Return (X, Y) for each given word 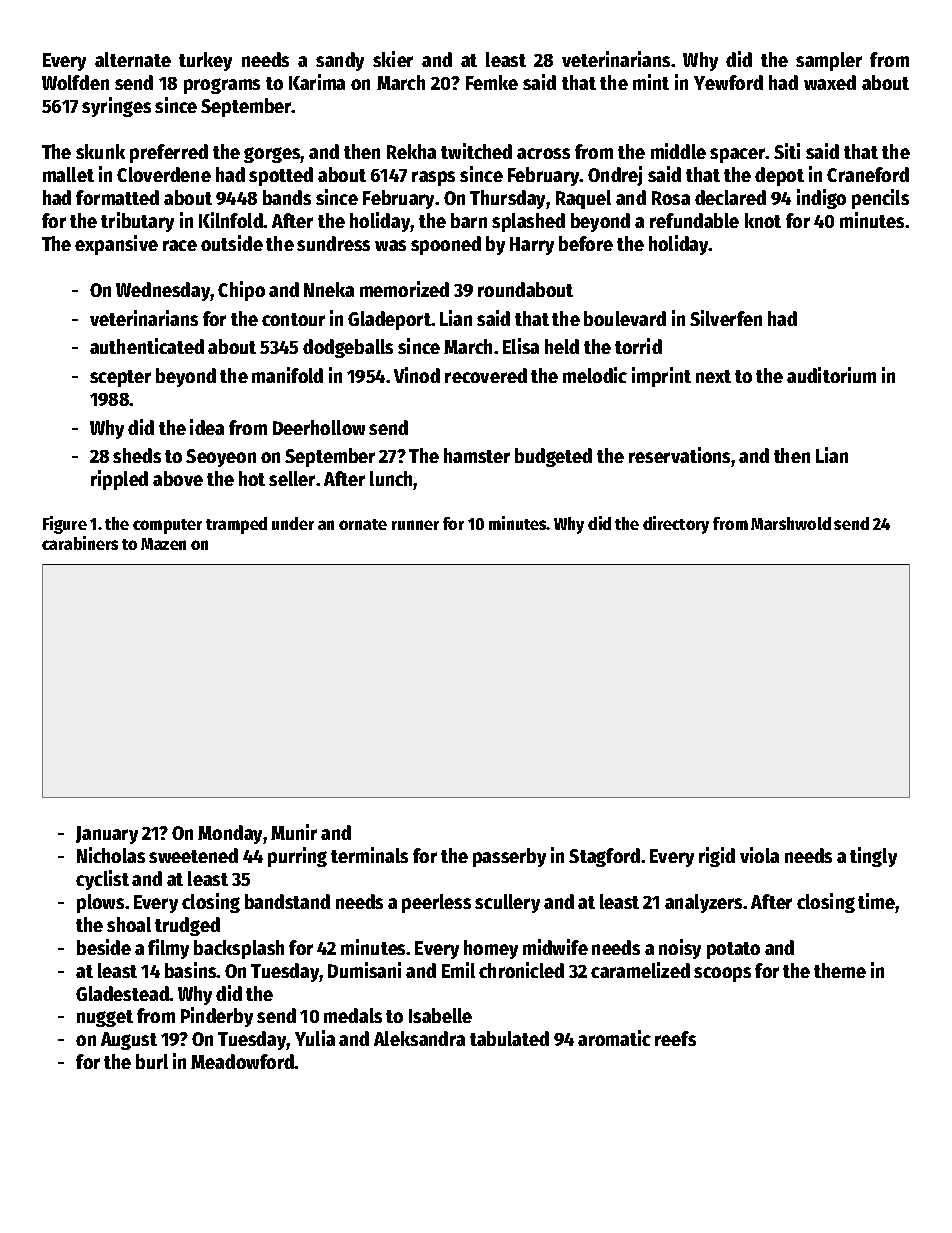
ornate (363, 524)
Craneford (868, 174)
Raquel (583, 199)
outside (232, 243)
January (107, 835)
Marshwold (791, 523)
